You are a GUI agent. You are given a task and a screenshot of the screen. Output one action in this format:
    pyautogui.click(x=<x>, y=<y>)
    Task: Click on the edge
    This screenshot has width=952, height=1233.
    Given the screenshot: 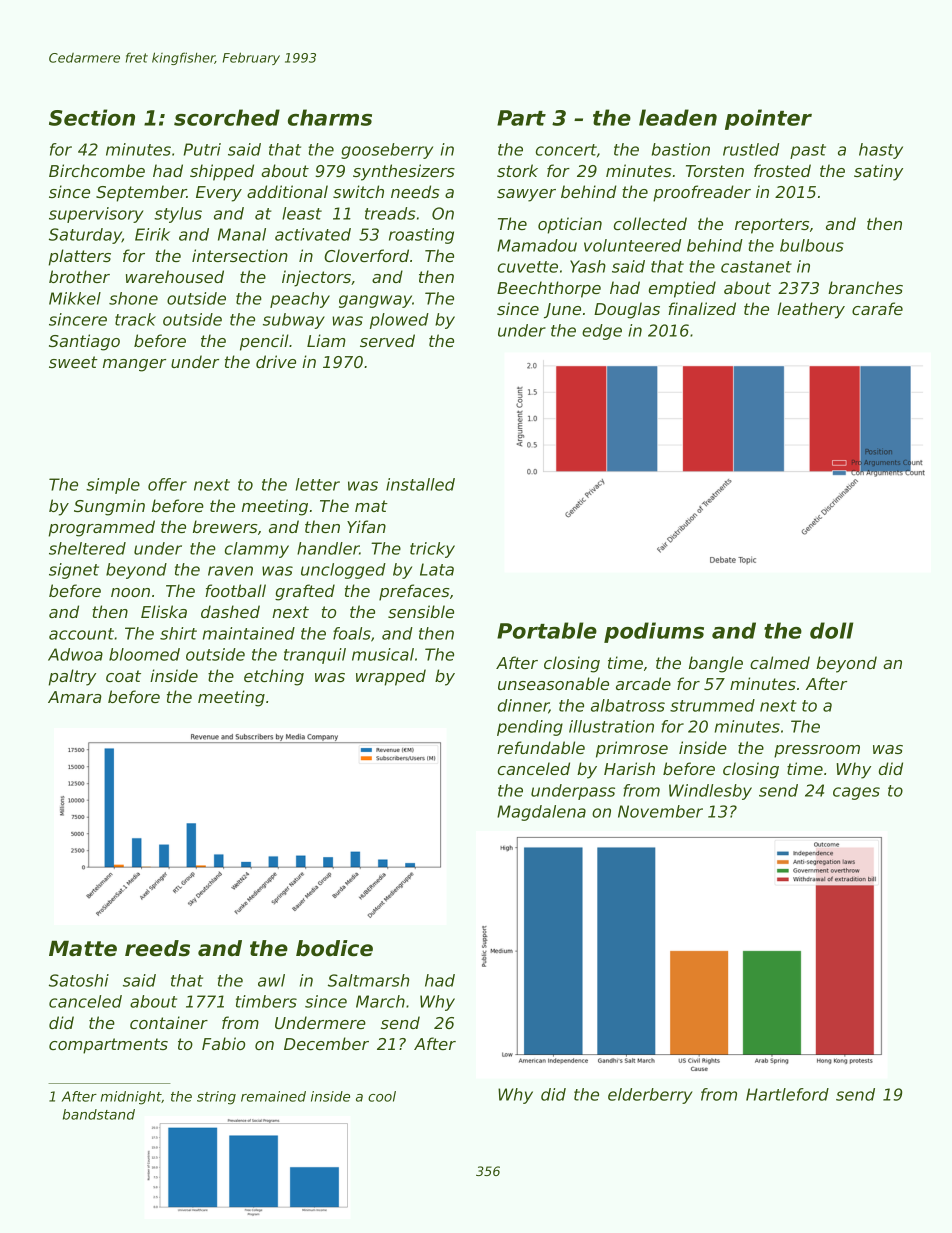 What is the action you would take?
    pyautogui.click(x=602, y=332)
